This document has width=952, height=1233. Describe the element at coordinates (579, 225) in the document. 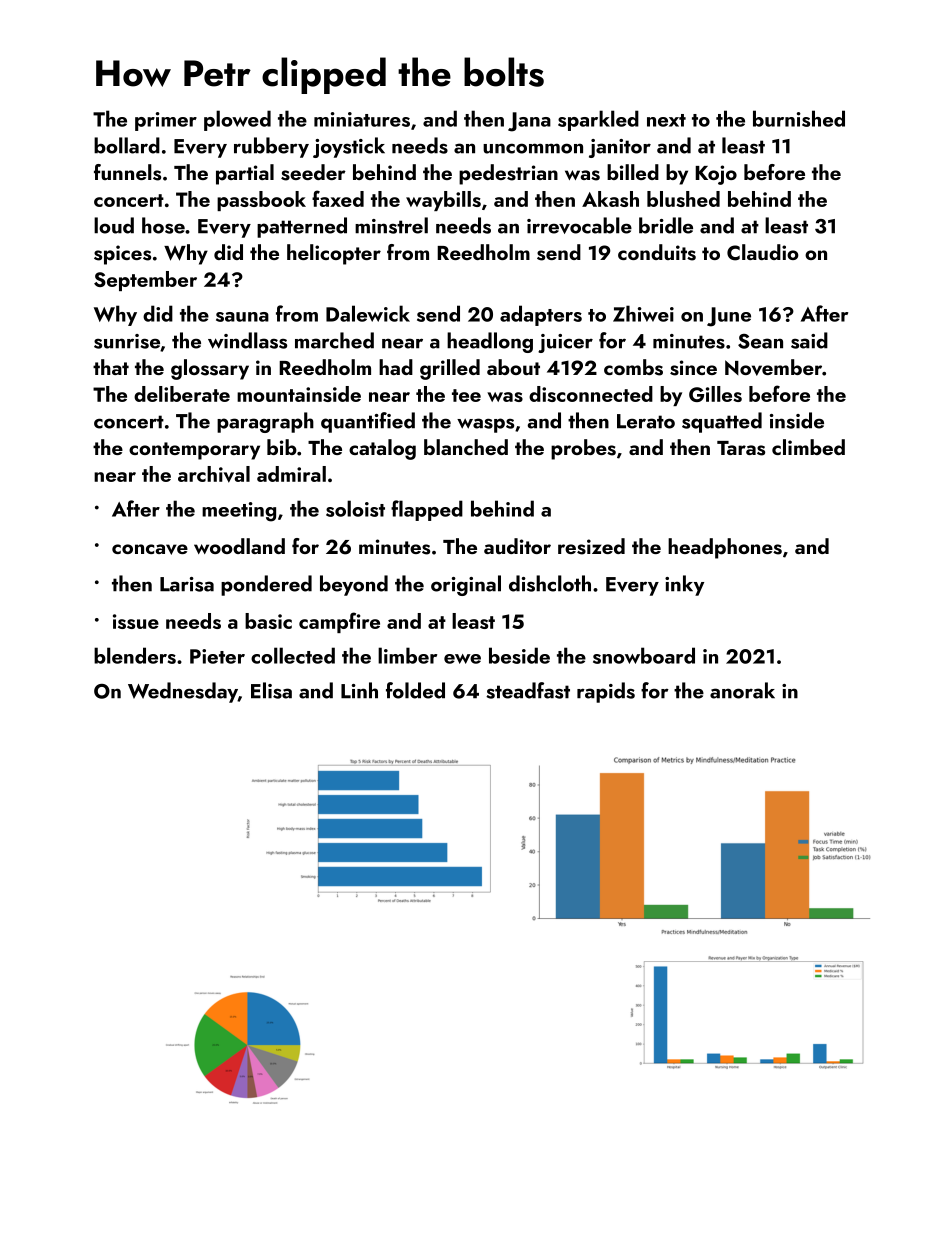

I see `irrevocable` at that location.
